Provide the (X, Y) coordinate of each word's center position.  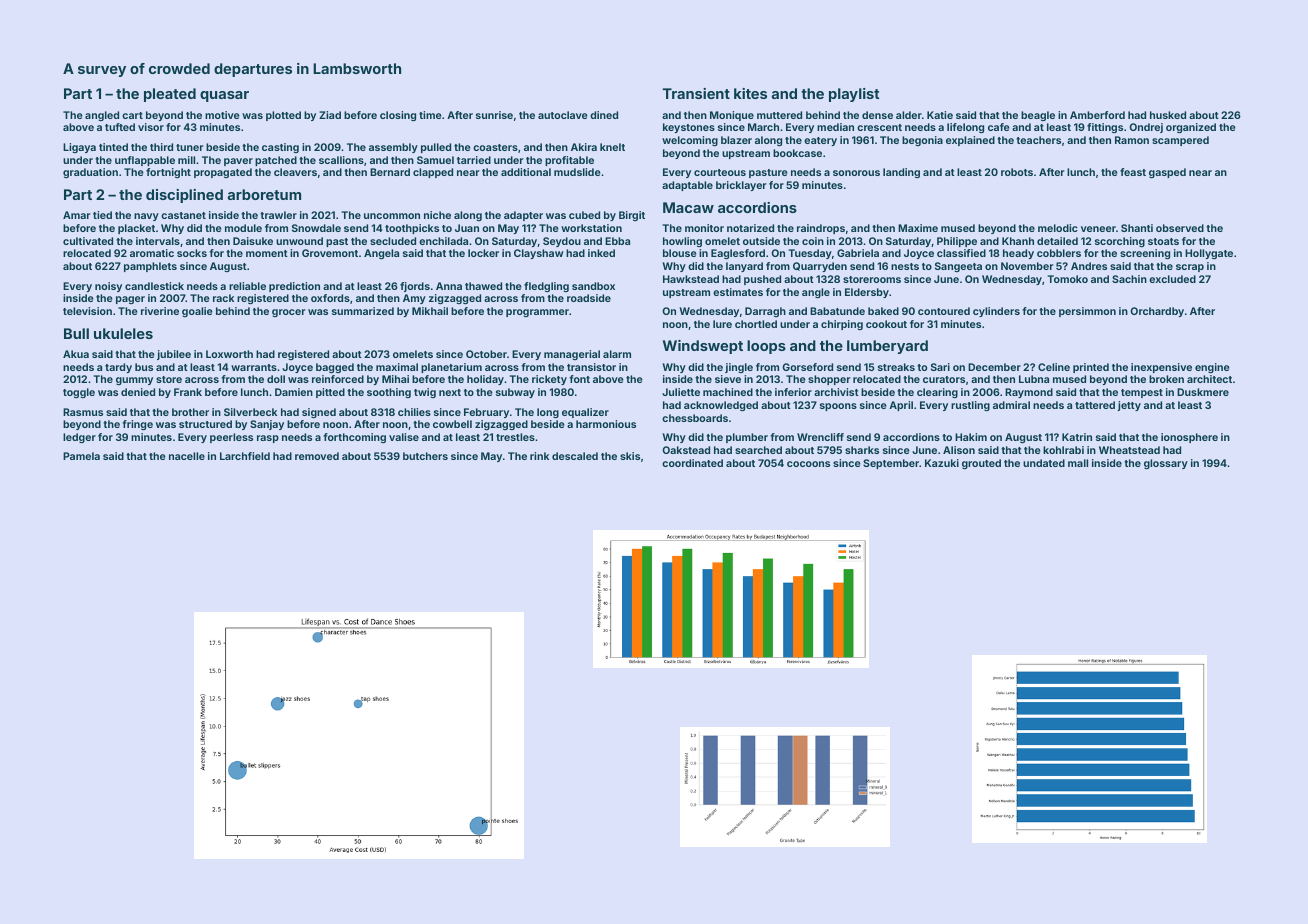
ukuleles (123, 333)
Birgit (632, 216)
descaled (575, 456)
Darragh (765, 312)
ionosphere (1189, 438)
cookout (886, 324)
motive (222, 115)
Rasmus (83, 412)
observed (1180, 228)
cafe (999, 127)
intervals (158, 241)
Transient (696, 93)
